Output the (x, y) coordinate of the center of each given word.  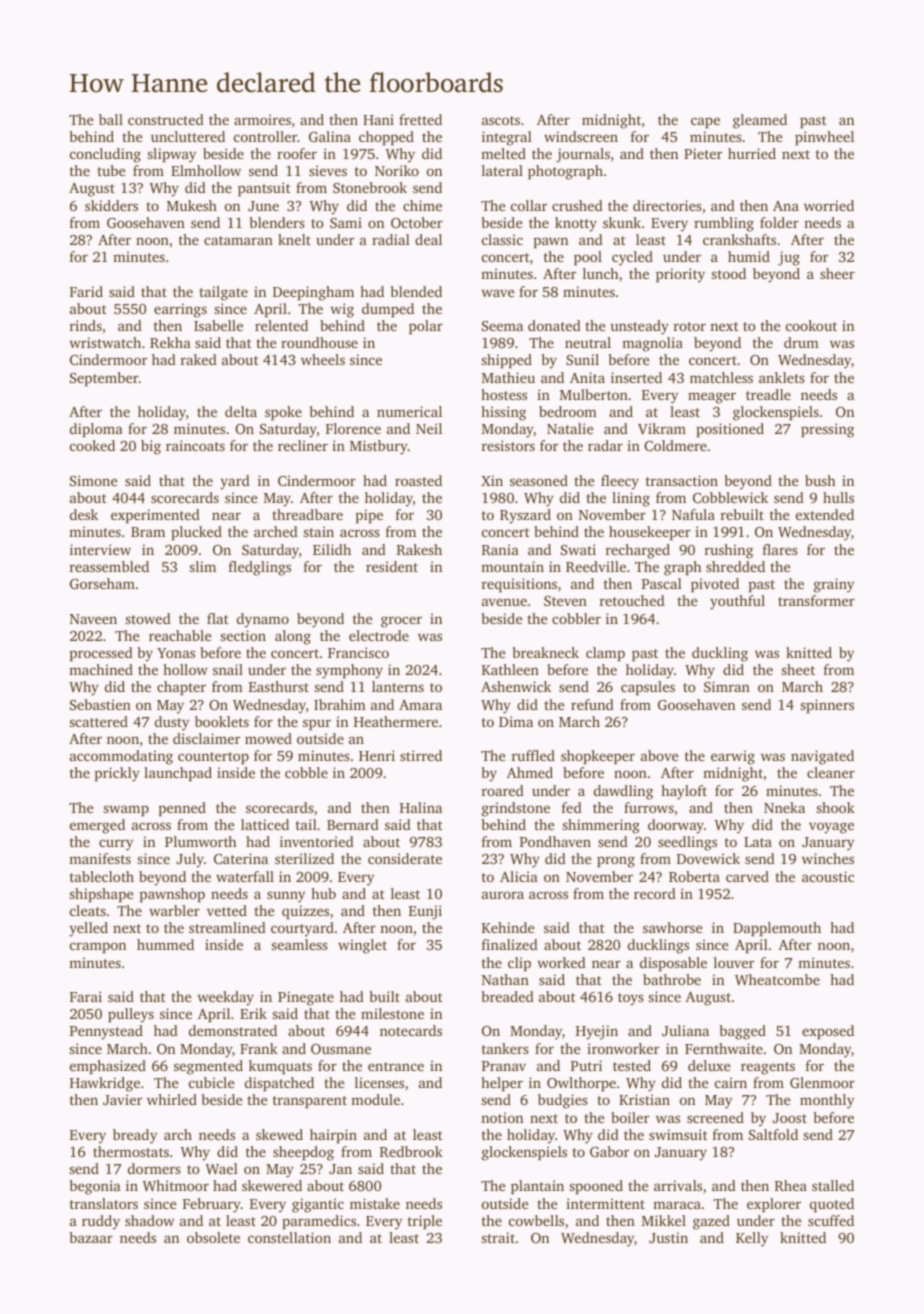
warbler (174, 910)
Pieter (703, 153)
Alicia (519, 876)
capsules (648, 688)
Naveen (93, 619)
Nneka (784, 807)
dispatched (279, 1084)
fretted (420, 119)
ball (111, 119)
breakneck (546, 652)
